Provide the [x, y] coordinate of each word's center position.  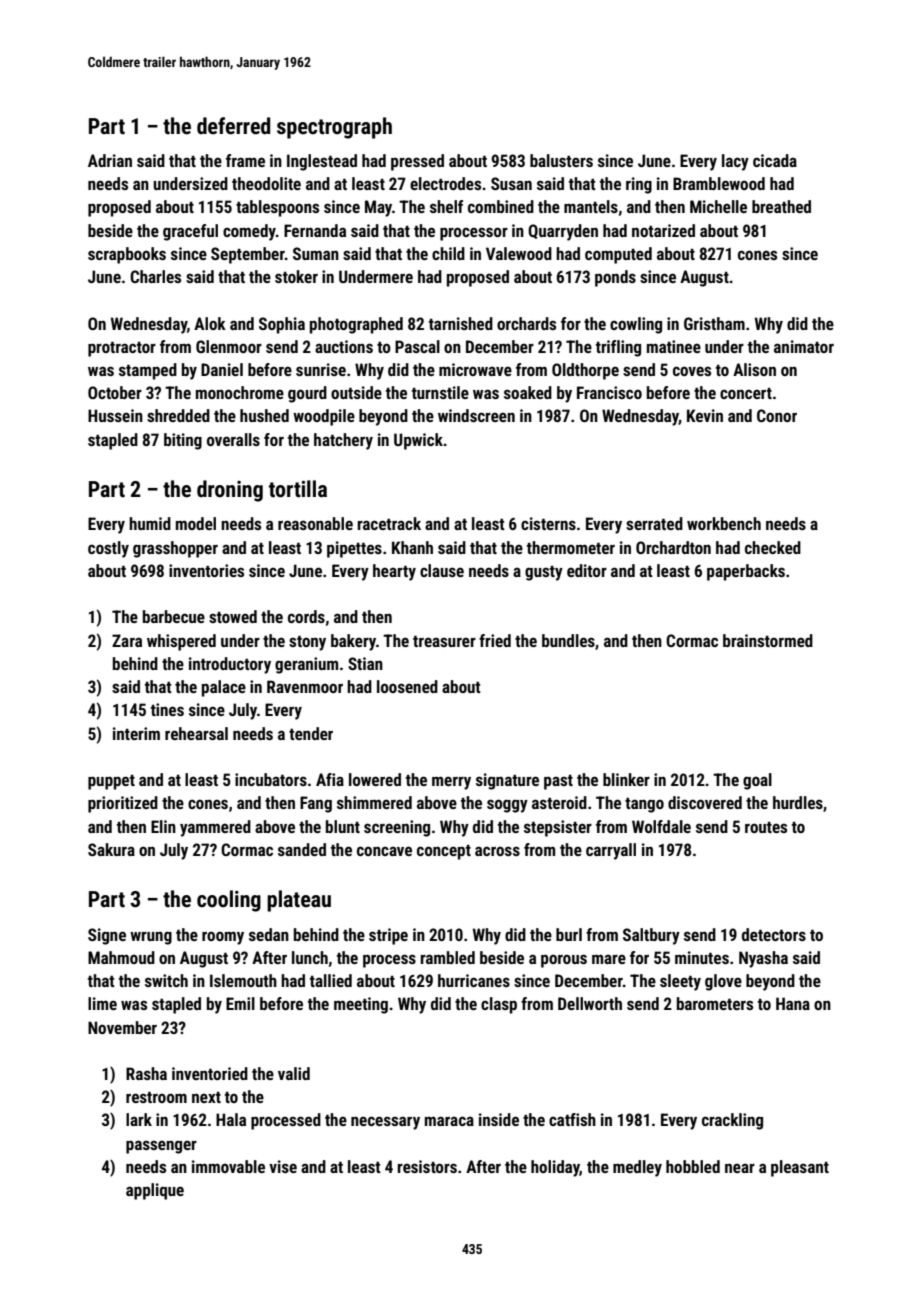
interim [136, 733]
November [122, 1027]
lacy [735, 162]
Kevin [705, 415]
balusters [561, 160]
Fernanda [315, 230]
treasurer [444, 641]
